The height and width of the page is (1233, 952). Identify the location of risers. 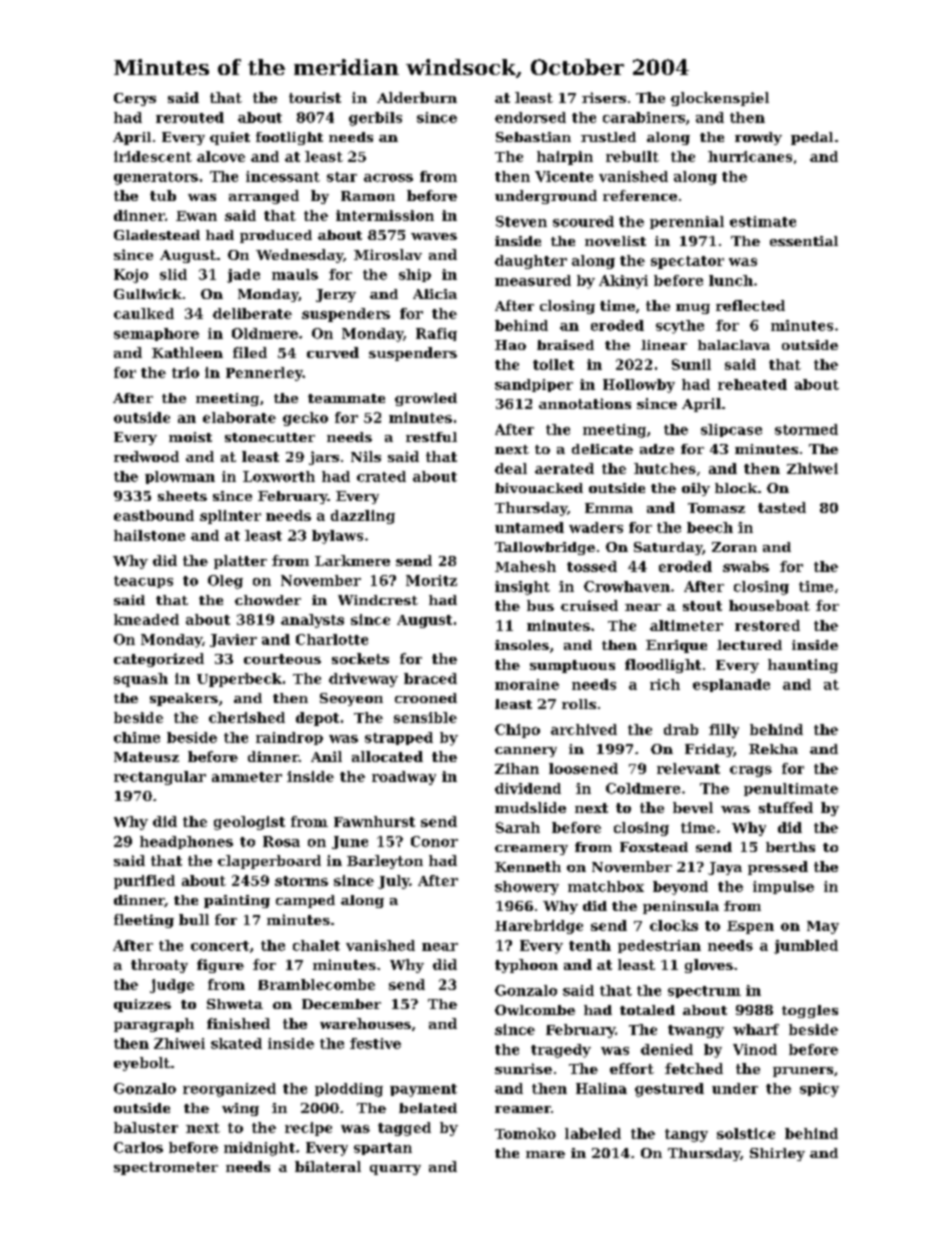
(604, 97).
